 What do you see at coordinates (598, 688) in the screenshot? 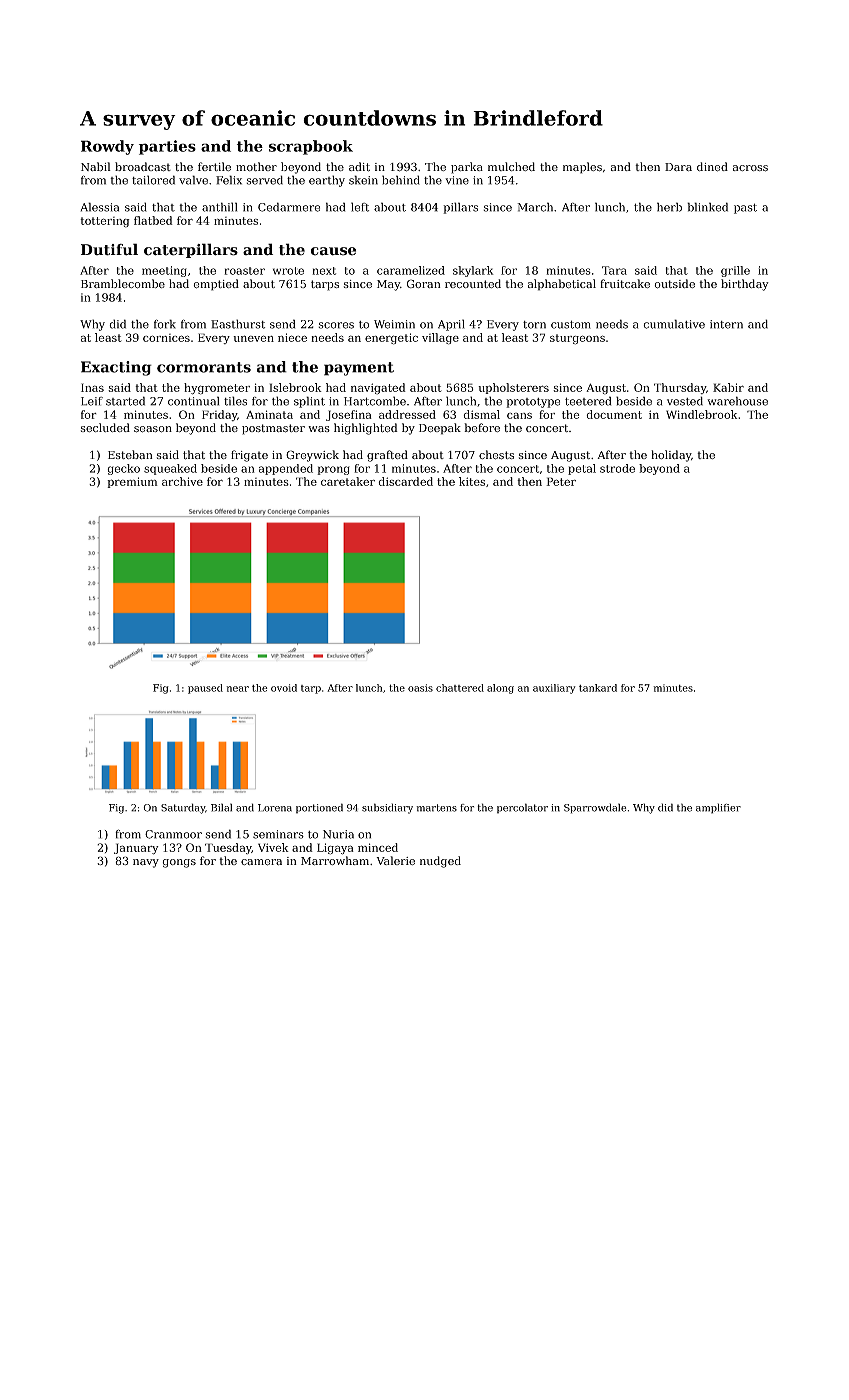
I see `tankard` at bounding box center [598, 688].
